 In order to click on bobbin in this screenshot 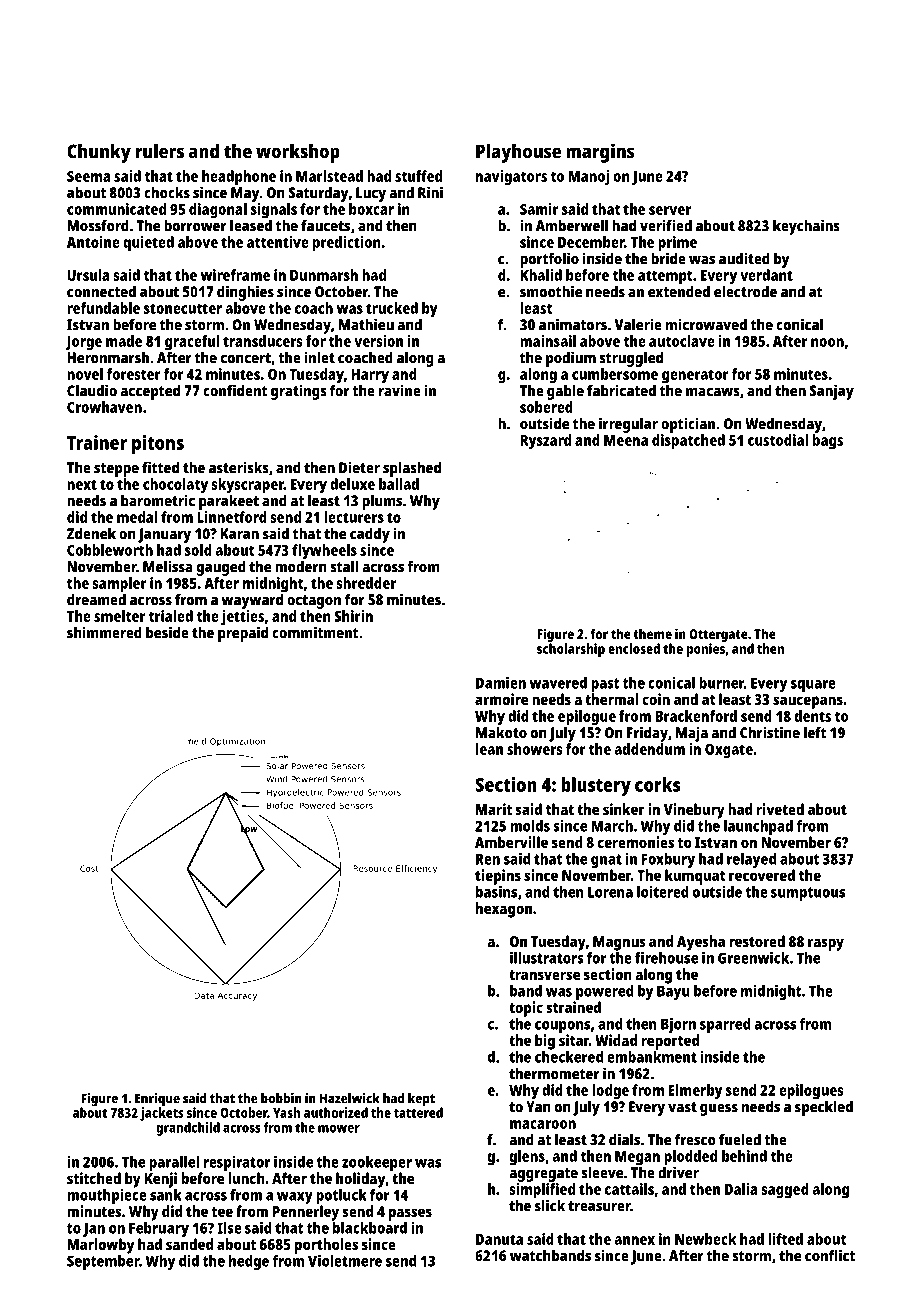, I will do `click(281, 1098)`.
